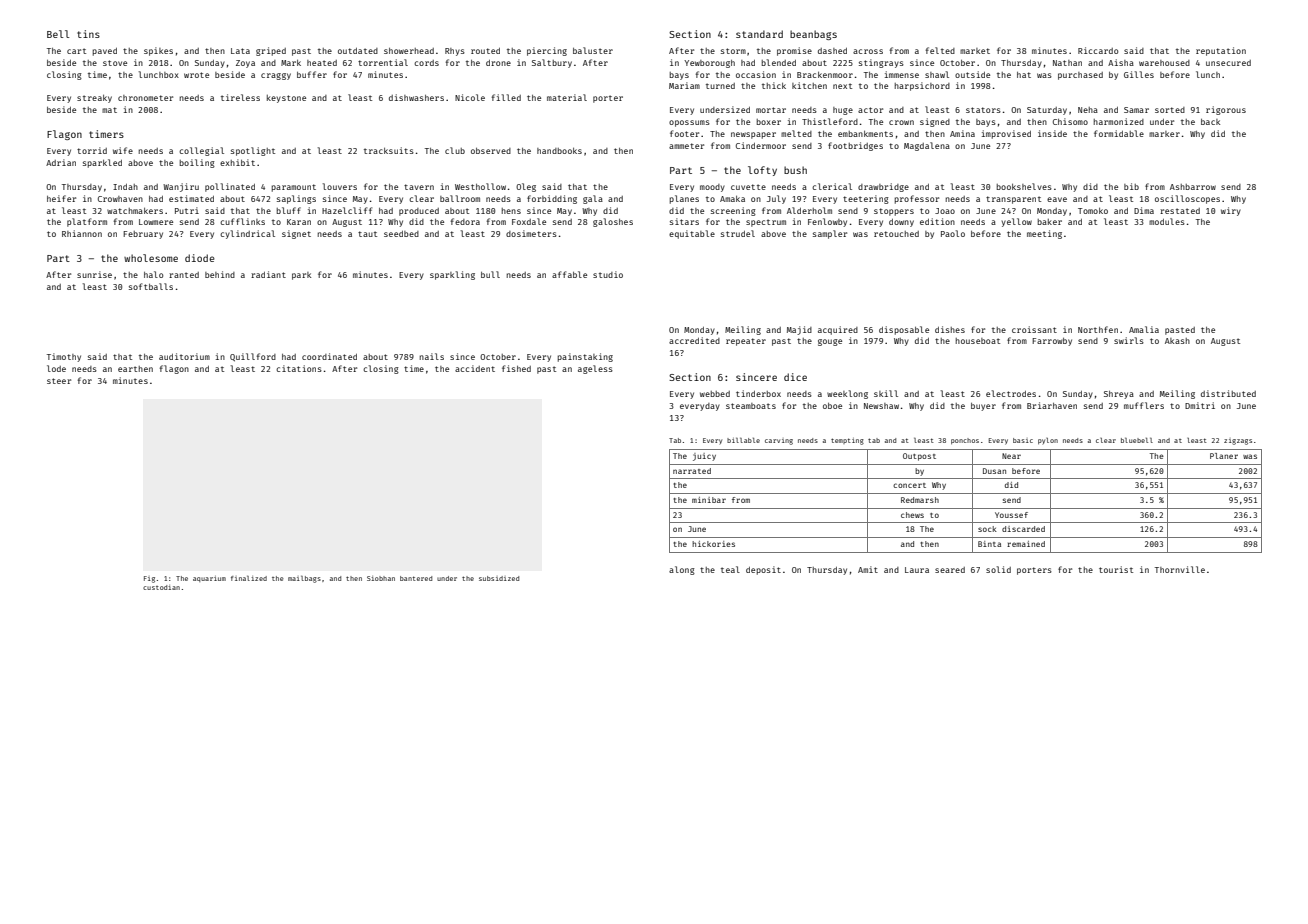 This document has width=1308, height=924. I want to click on standard, so click(759, 34).
